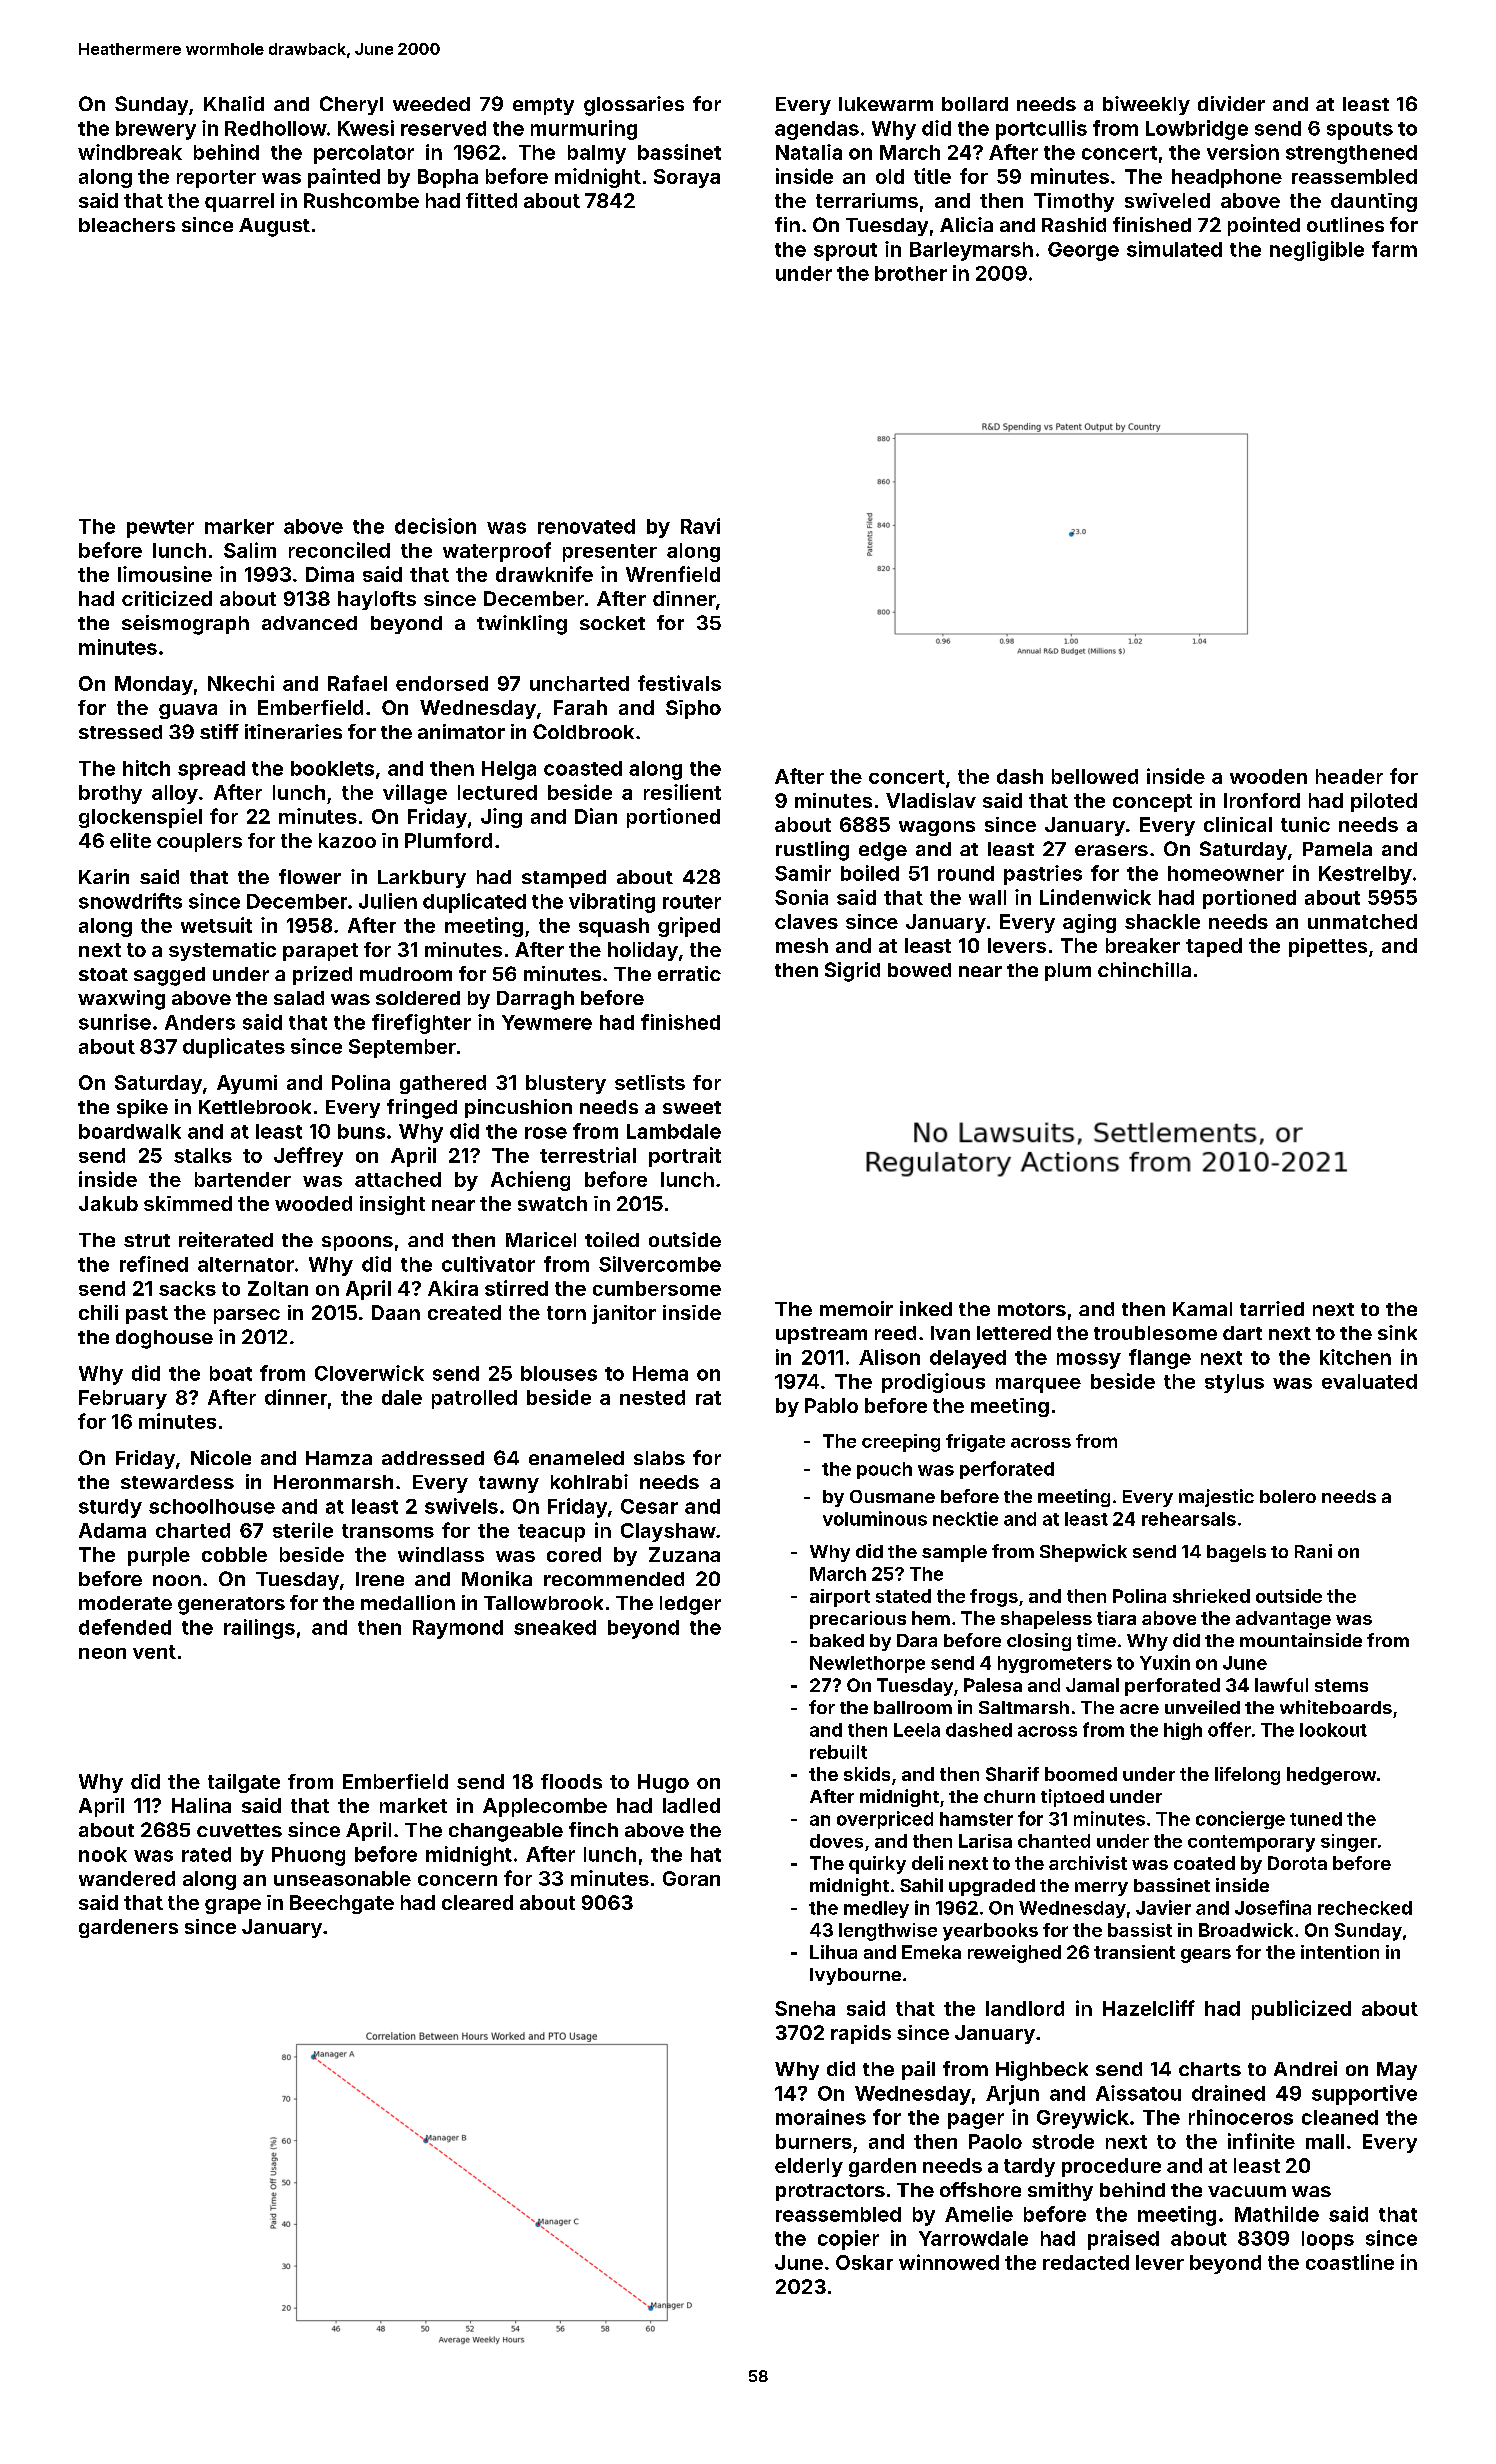 Image resolution: width=1496 pixels, height=2464 pixels. I want to click on doves, so click(836, 1841).
